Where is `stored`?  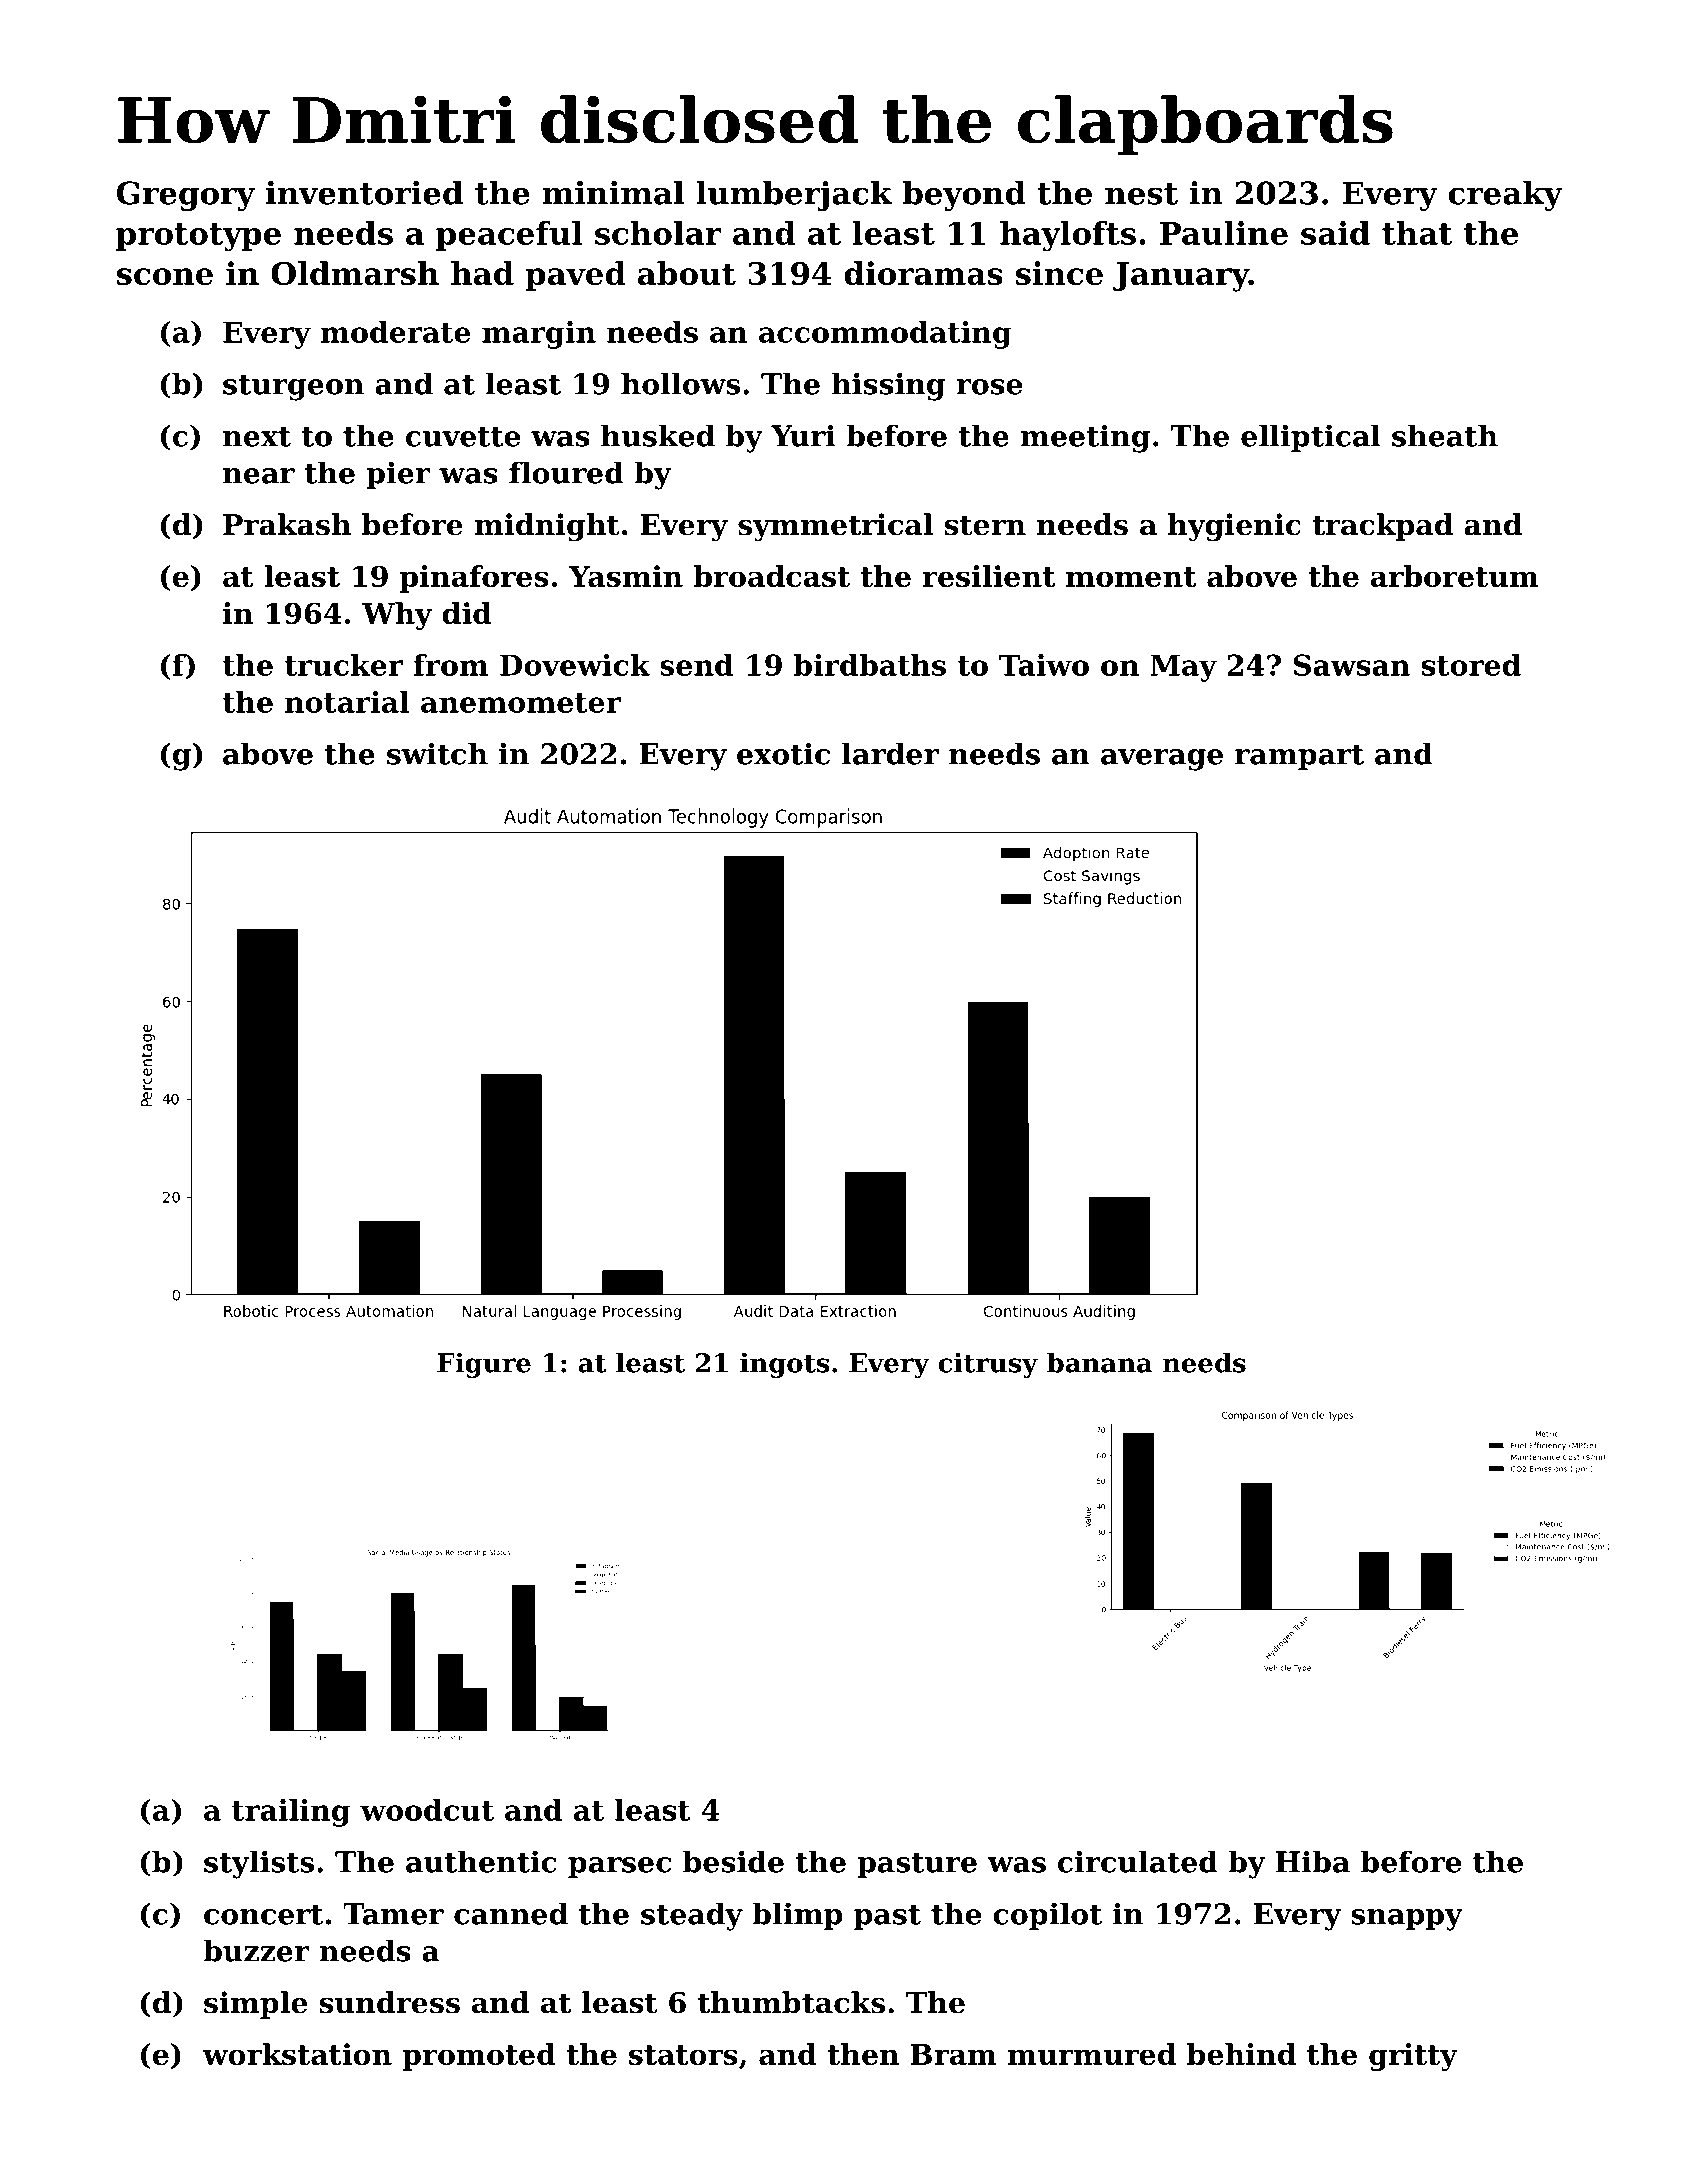 stored is located at coordinates (1471, 665).
